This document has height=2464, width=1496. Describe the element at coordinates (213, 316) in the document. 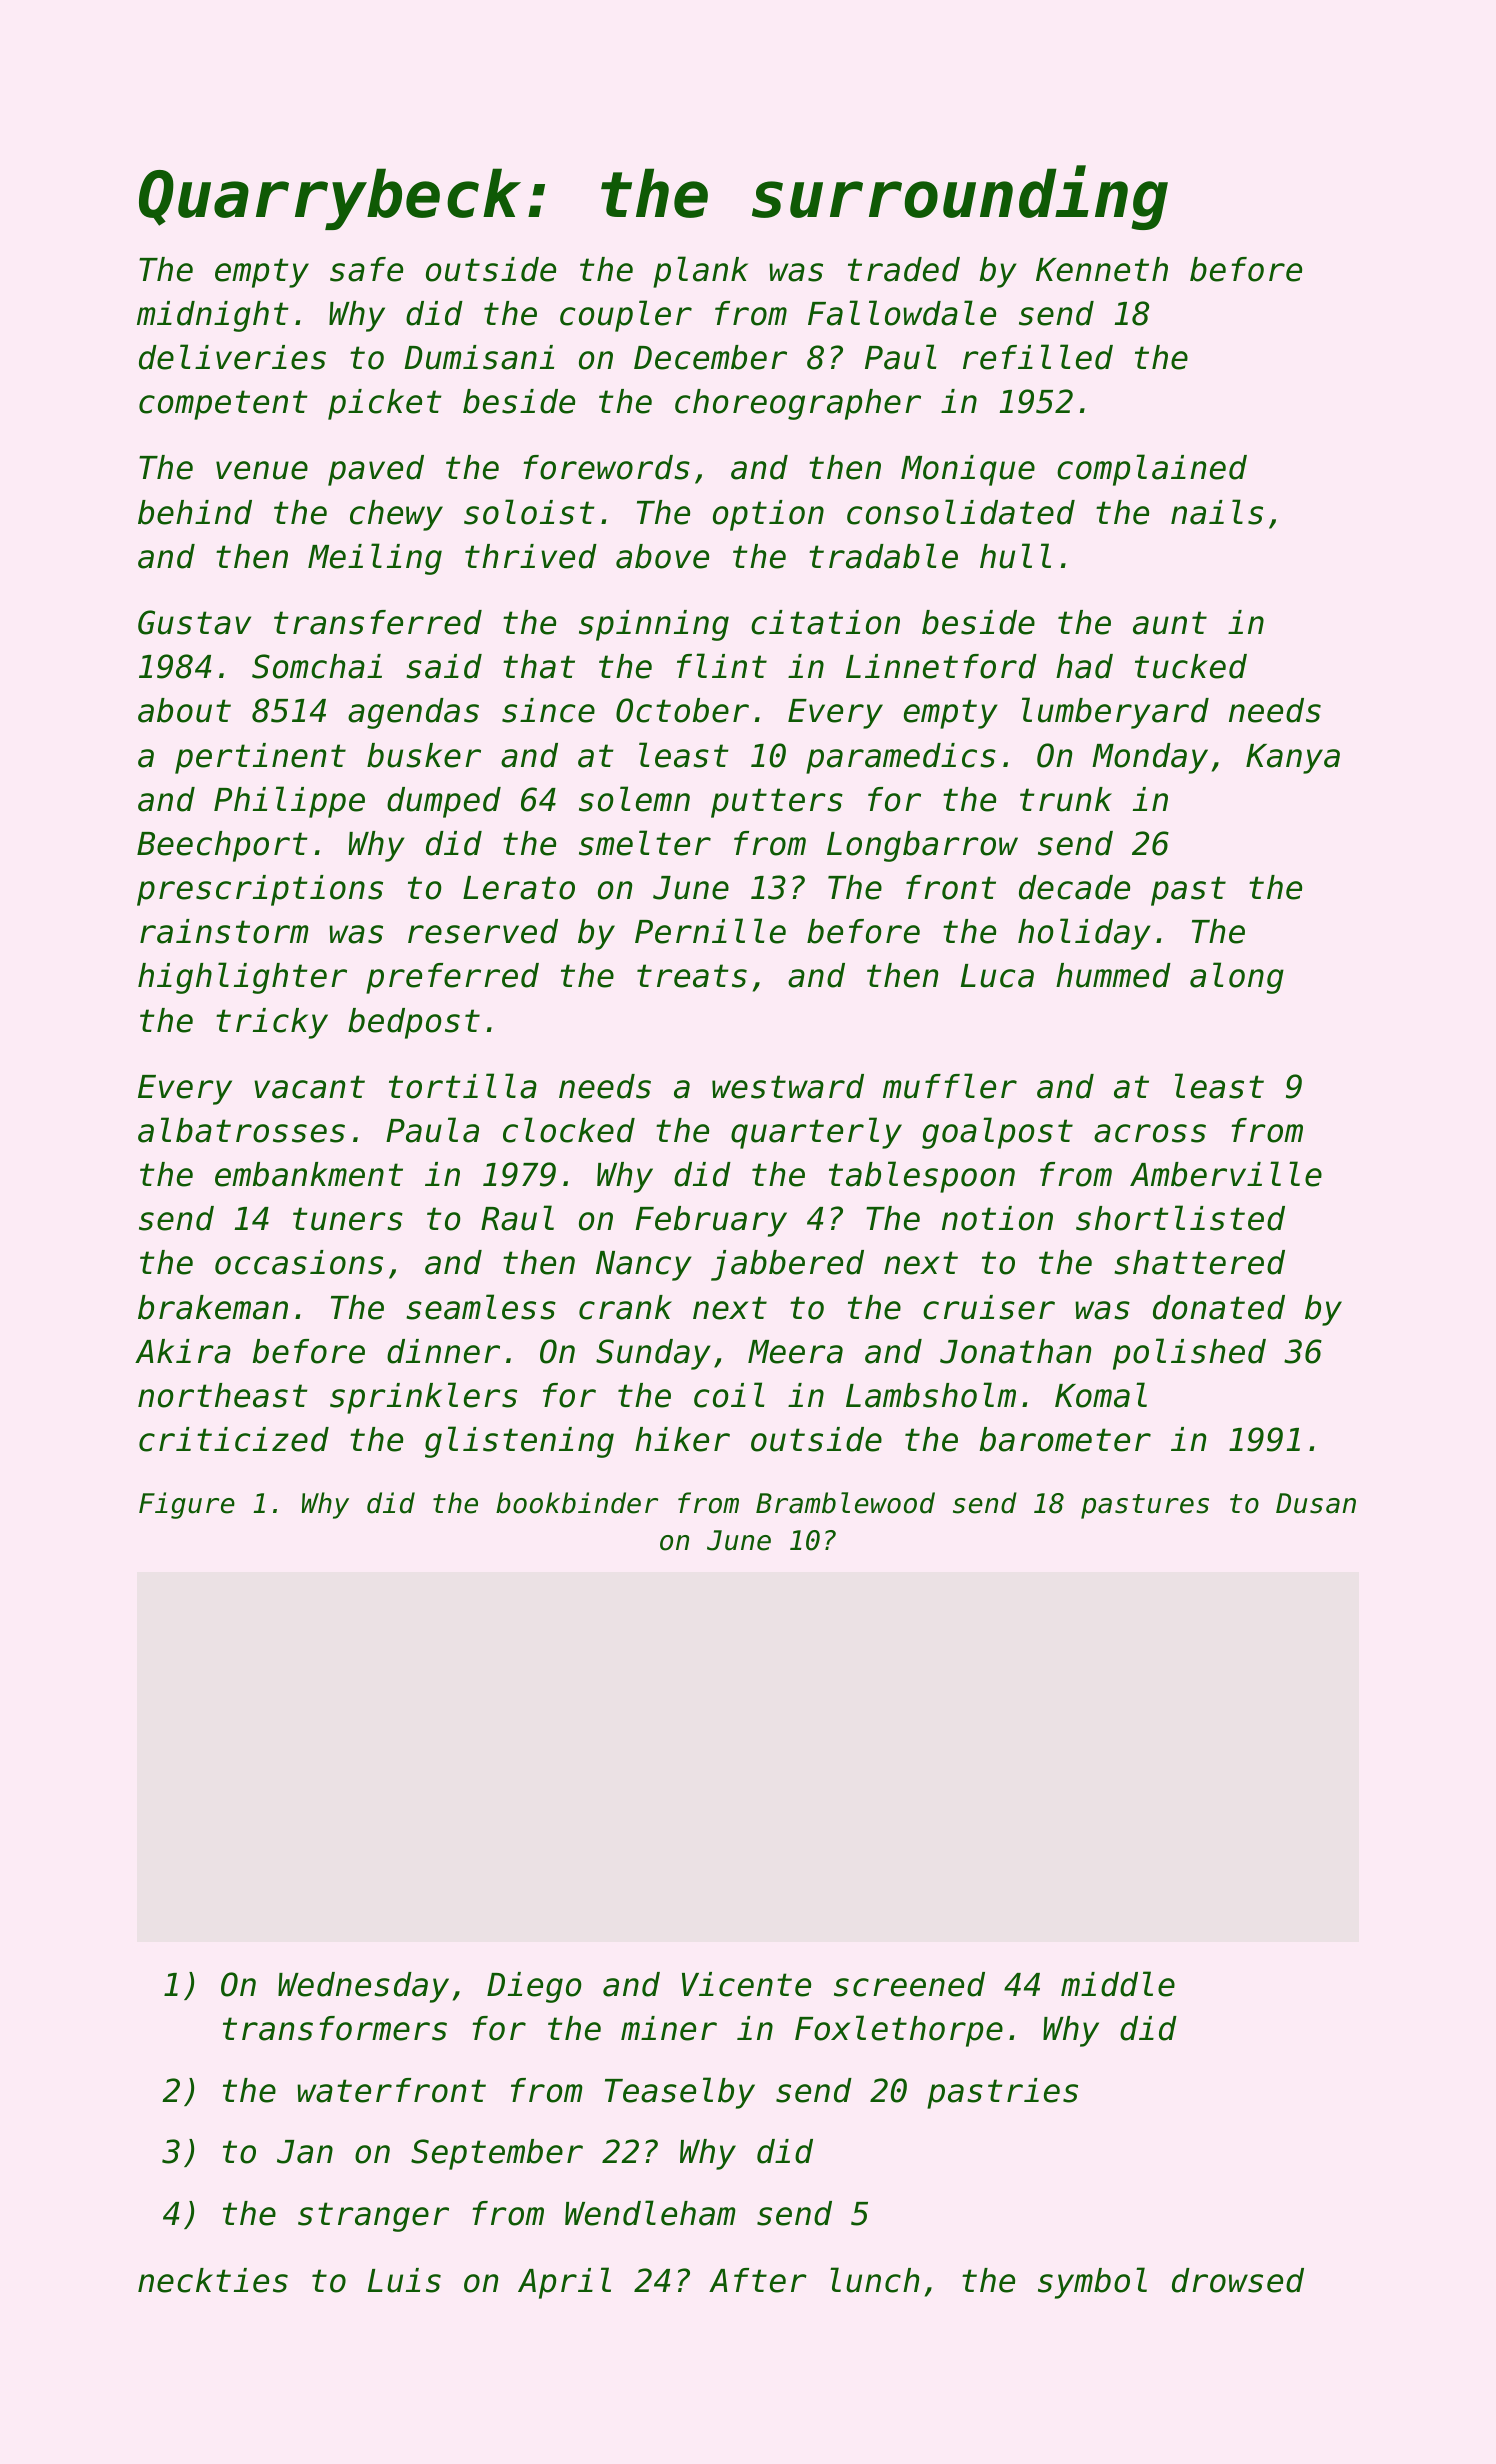

I see `midnight` at that location.
